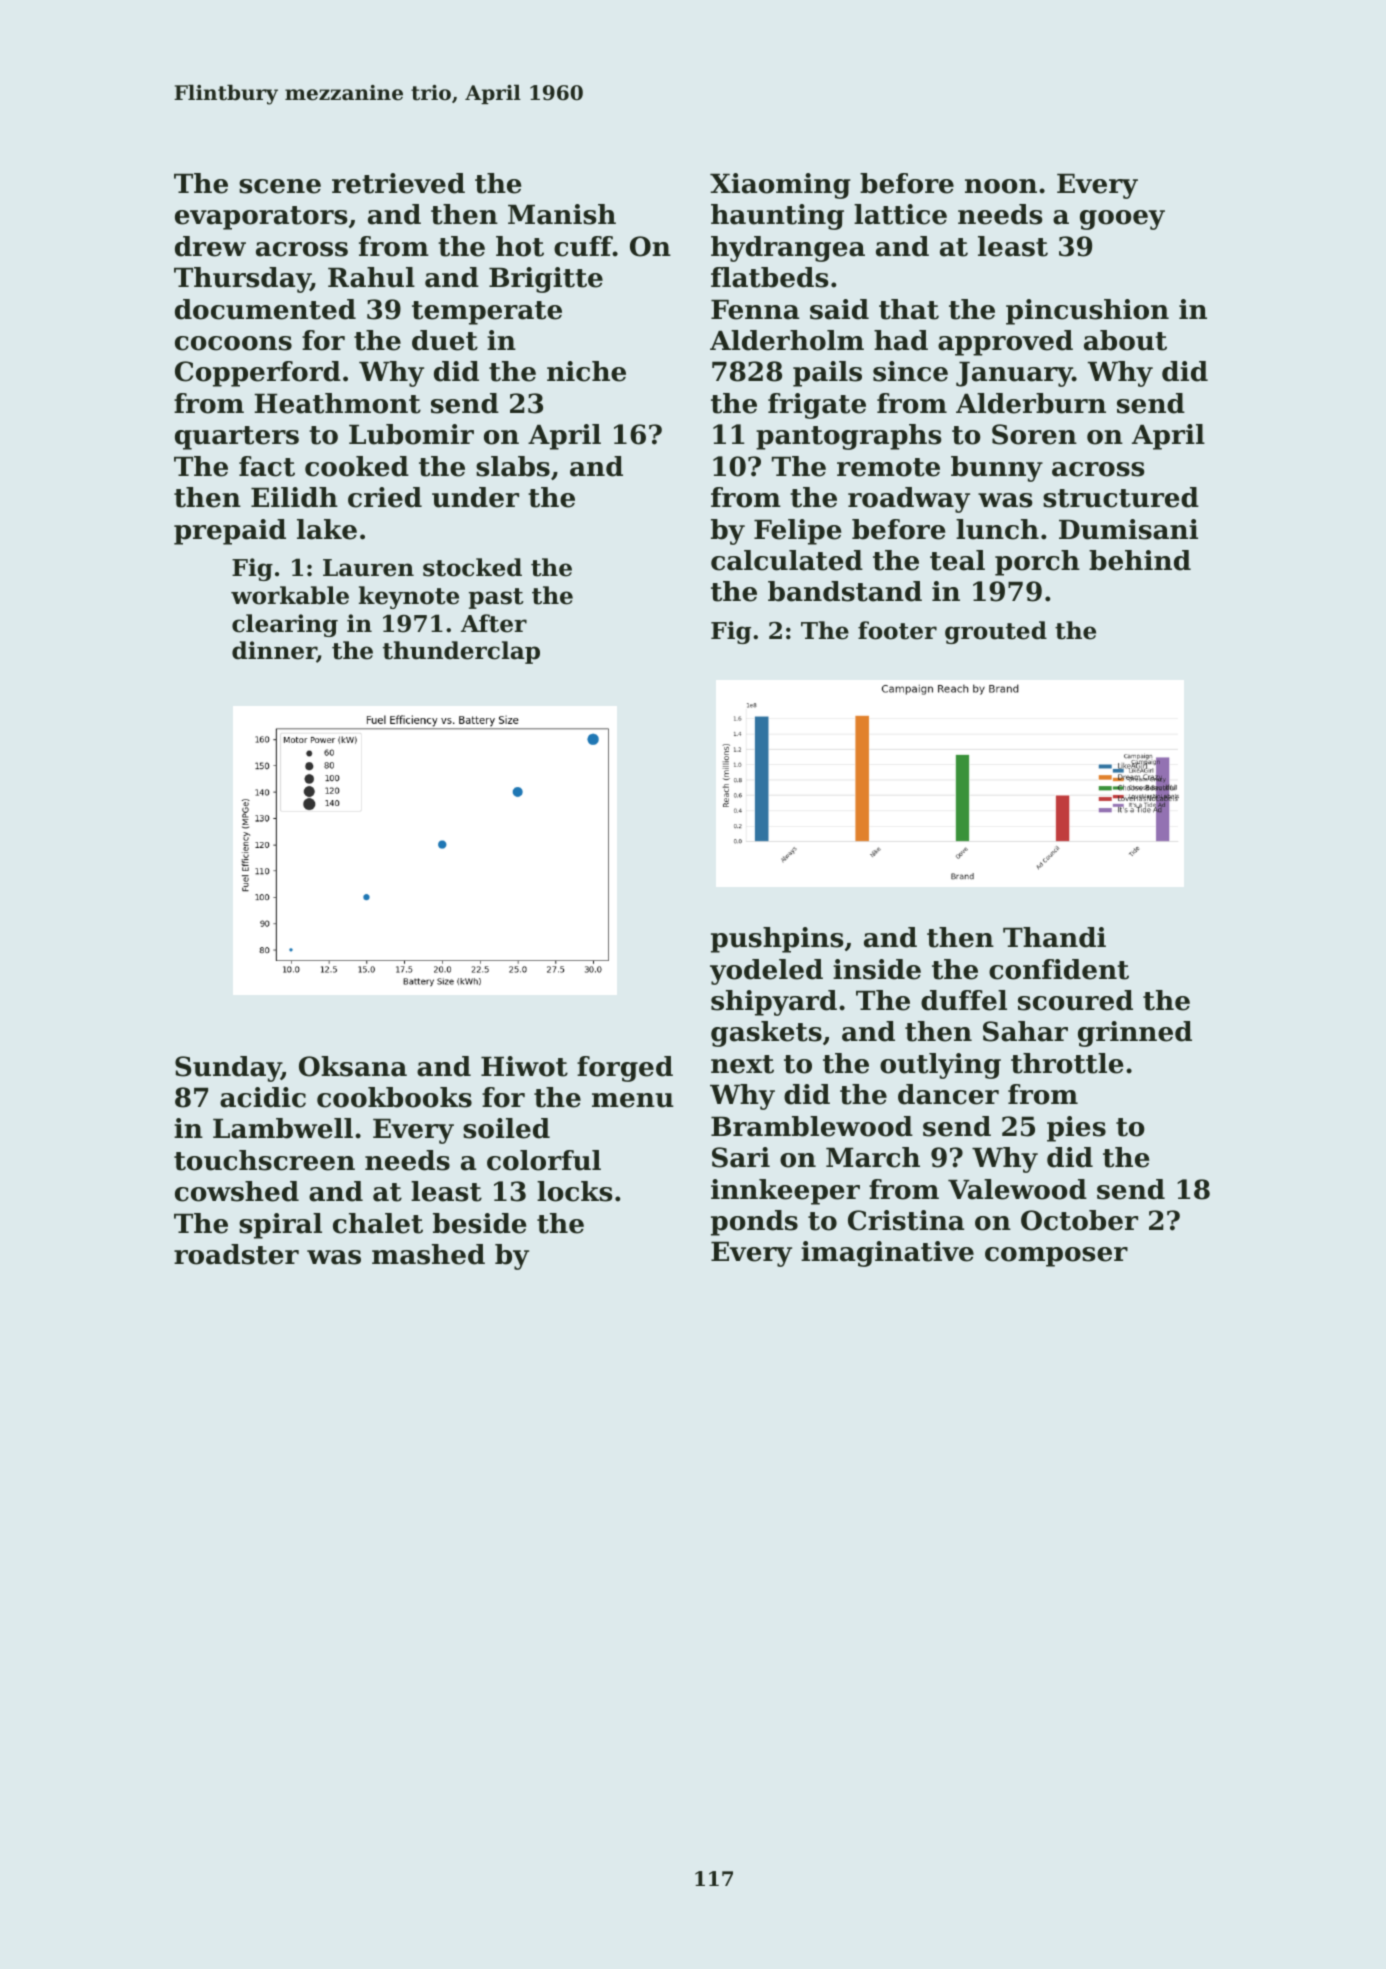  I want to click on mashed, so click(428, 1254).
